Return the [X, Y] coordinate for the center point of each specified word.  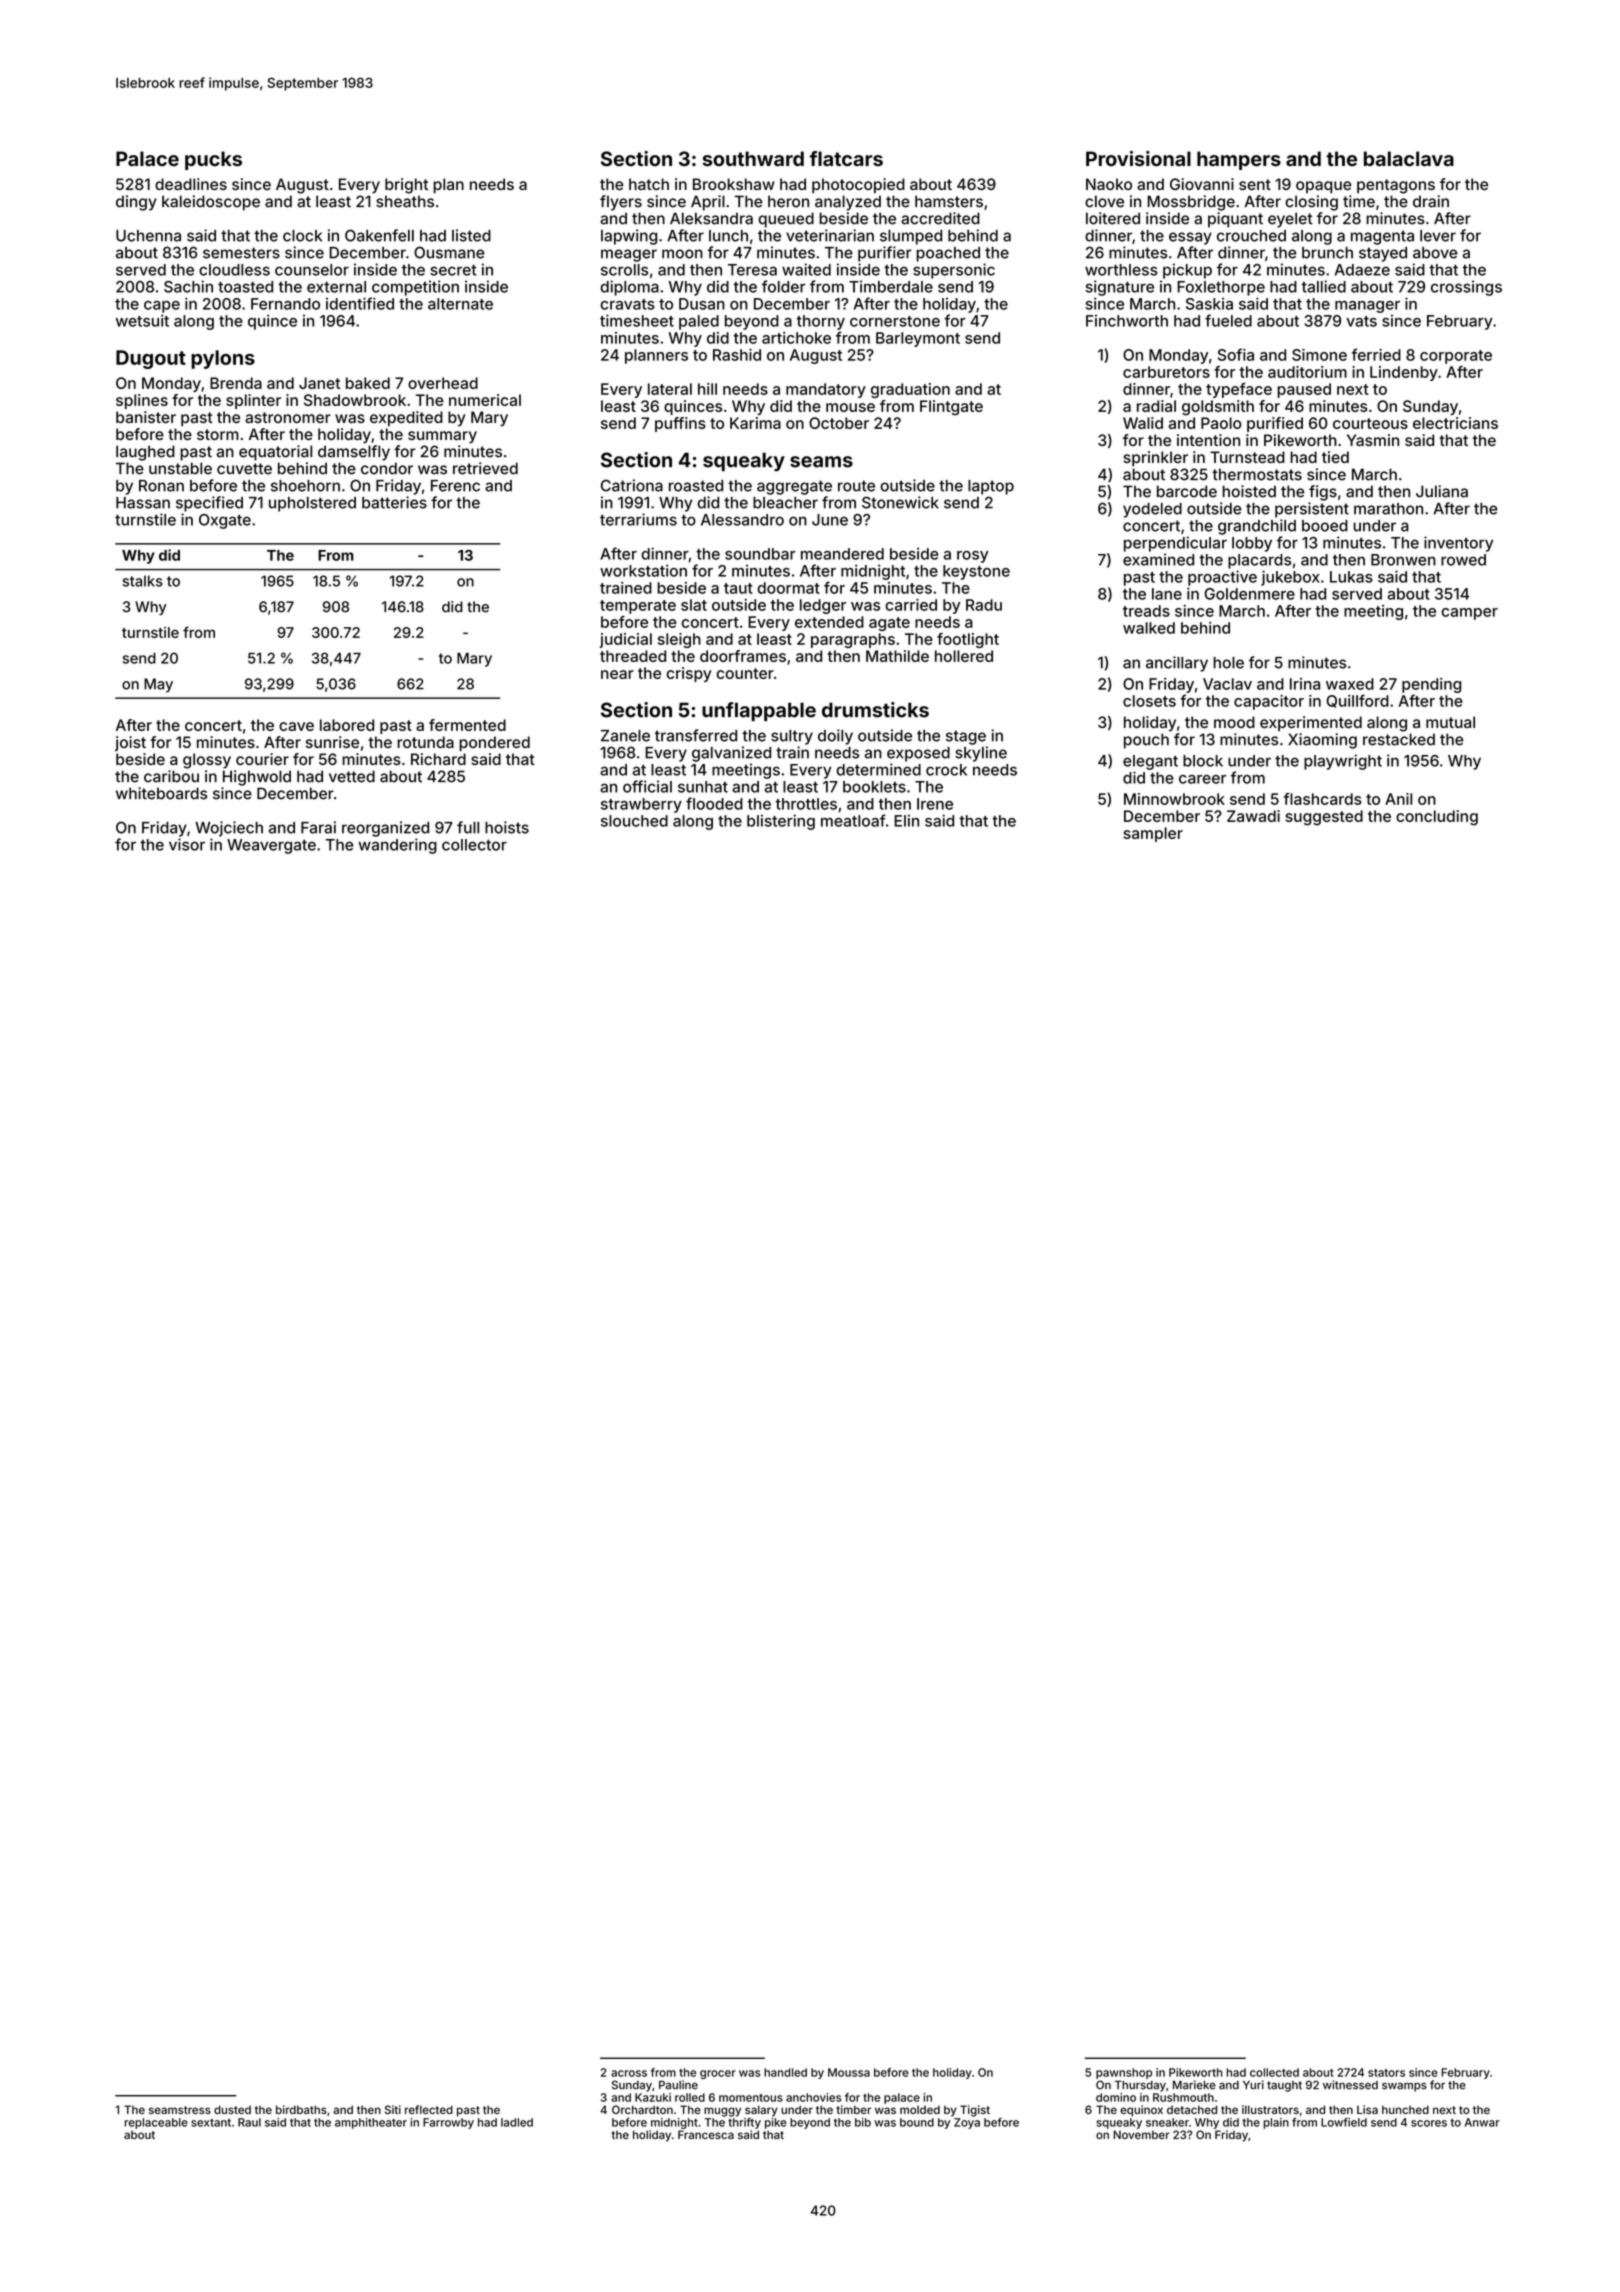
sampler [1153, 834]
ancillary [1177, 664]
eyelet [1290, 220]
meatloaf [853, 820]
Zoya [967, 2123]
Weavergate [271, 846]
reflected [429, 2109]
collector [474, 845]
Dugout [151, 359]
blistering [781, 822]
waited [806, 269]
